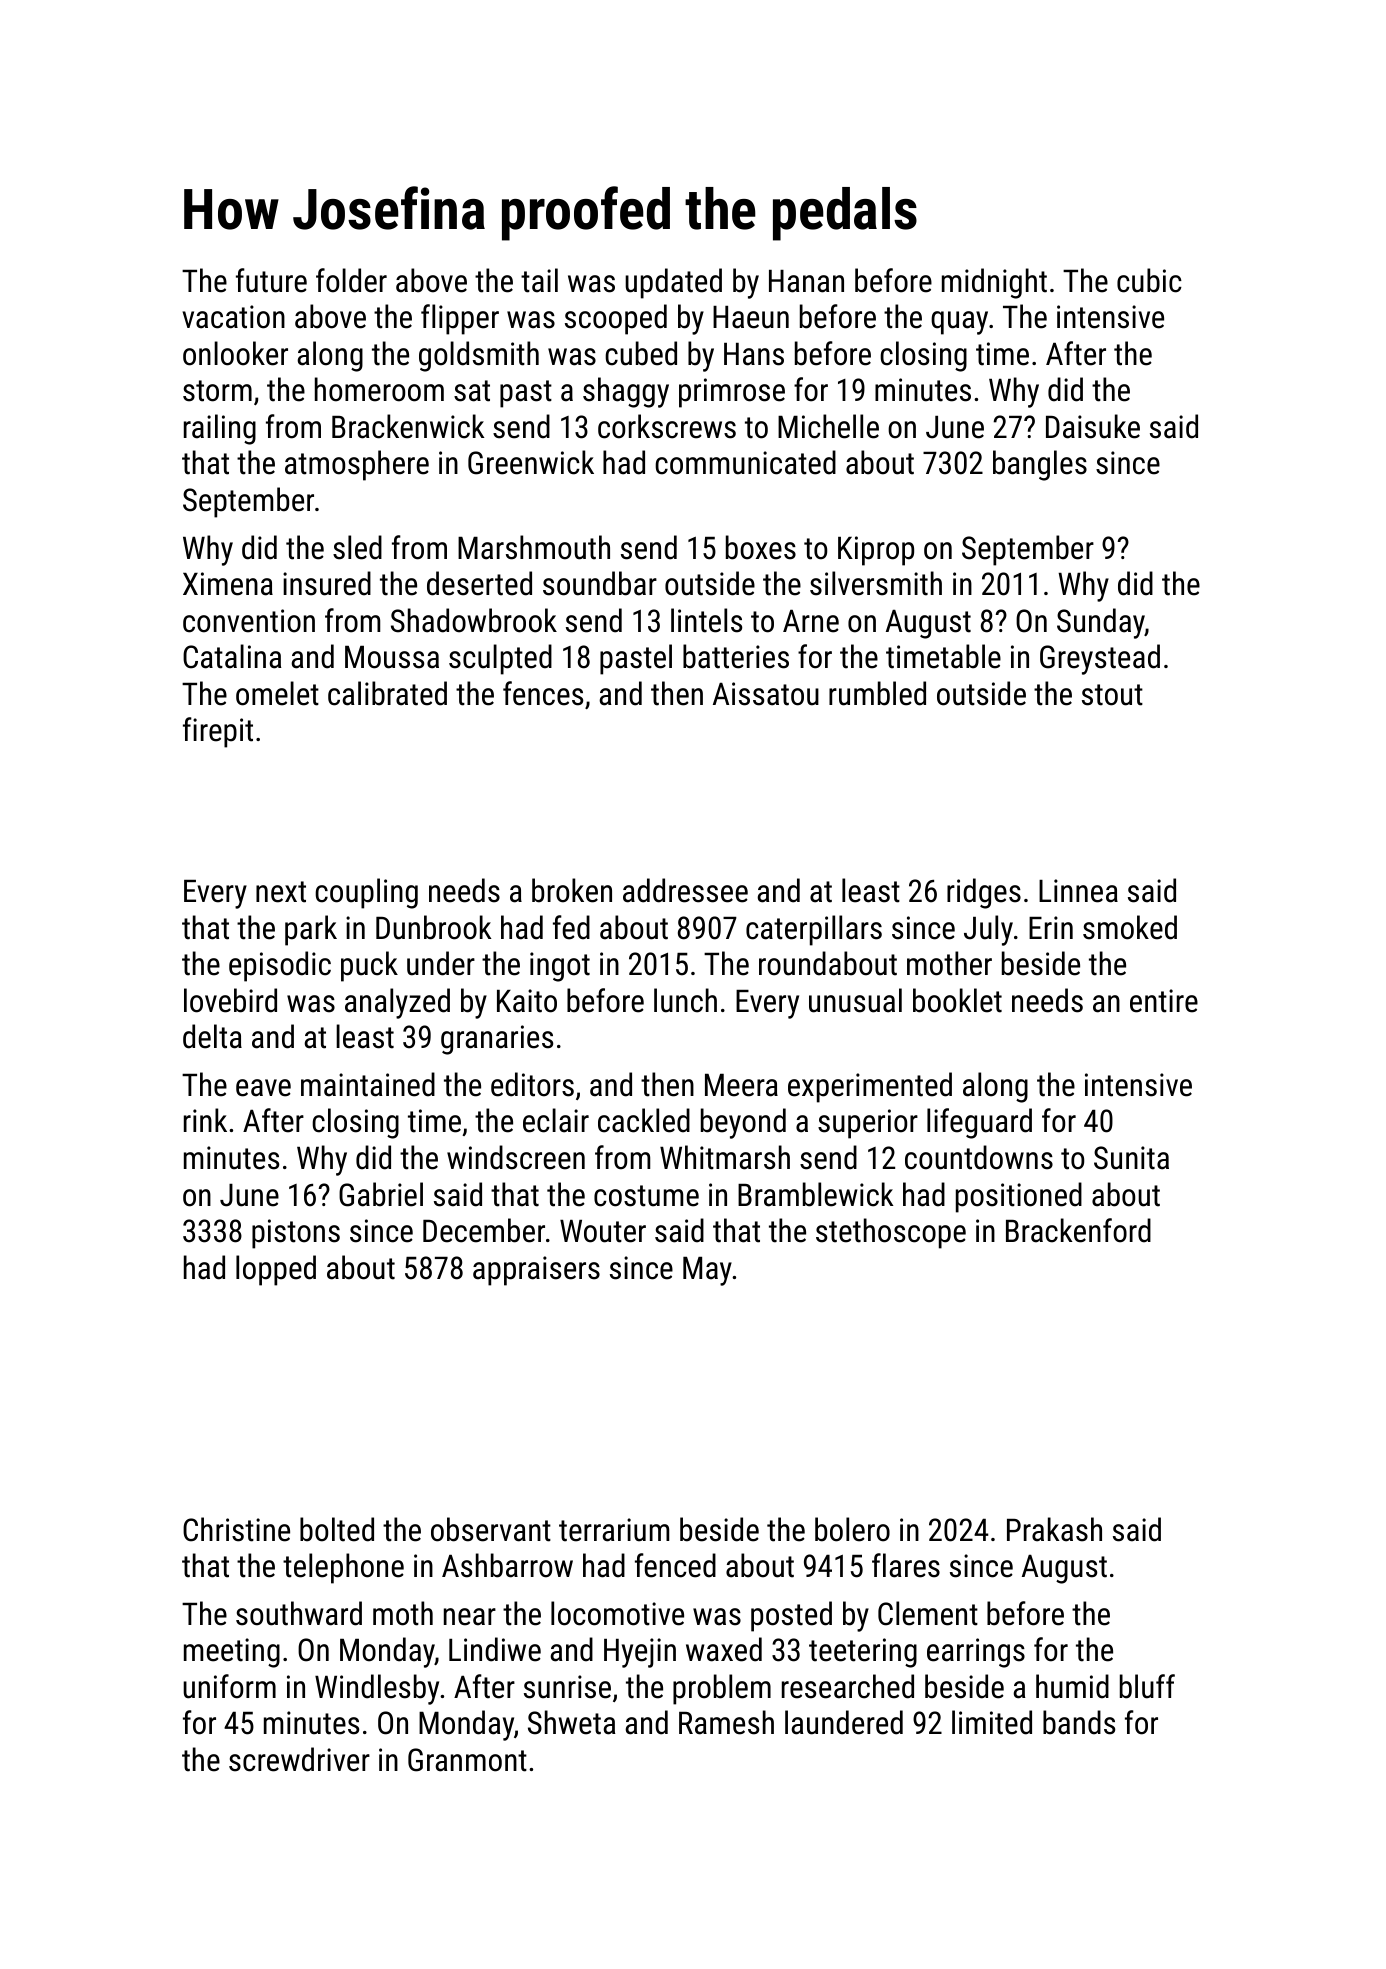 This page has height=1969, width=1386. I want to click on entire, so click(1164, 1001).
